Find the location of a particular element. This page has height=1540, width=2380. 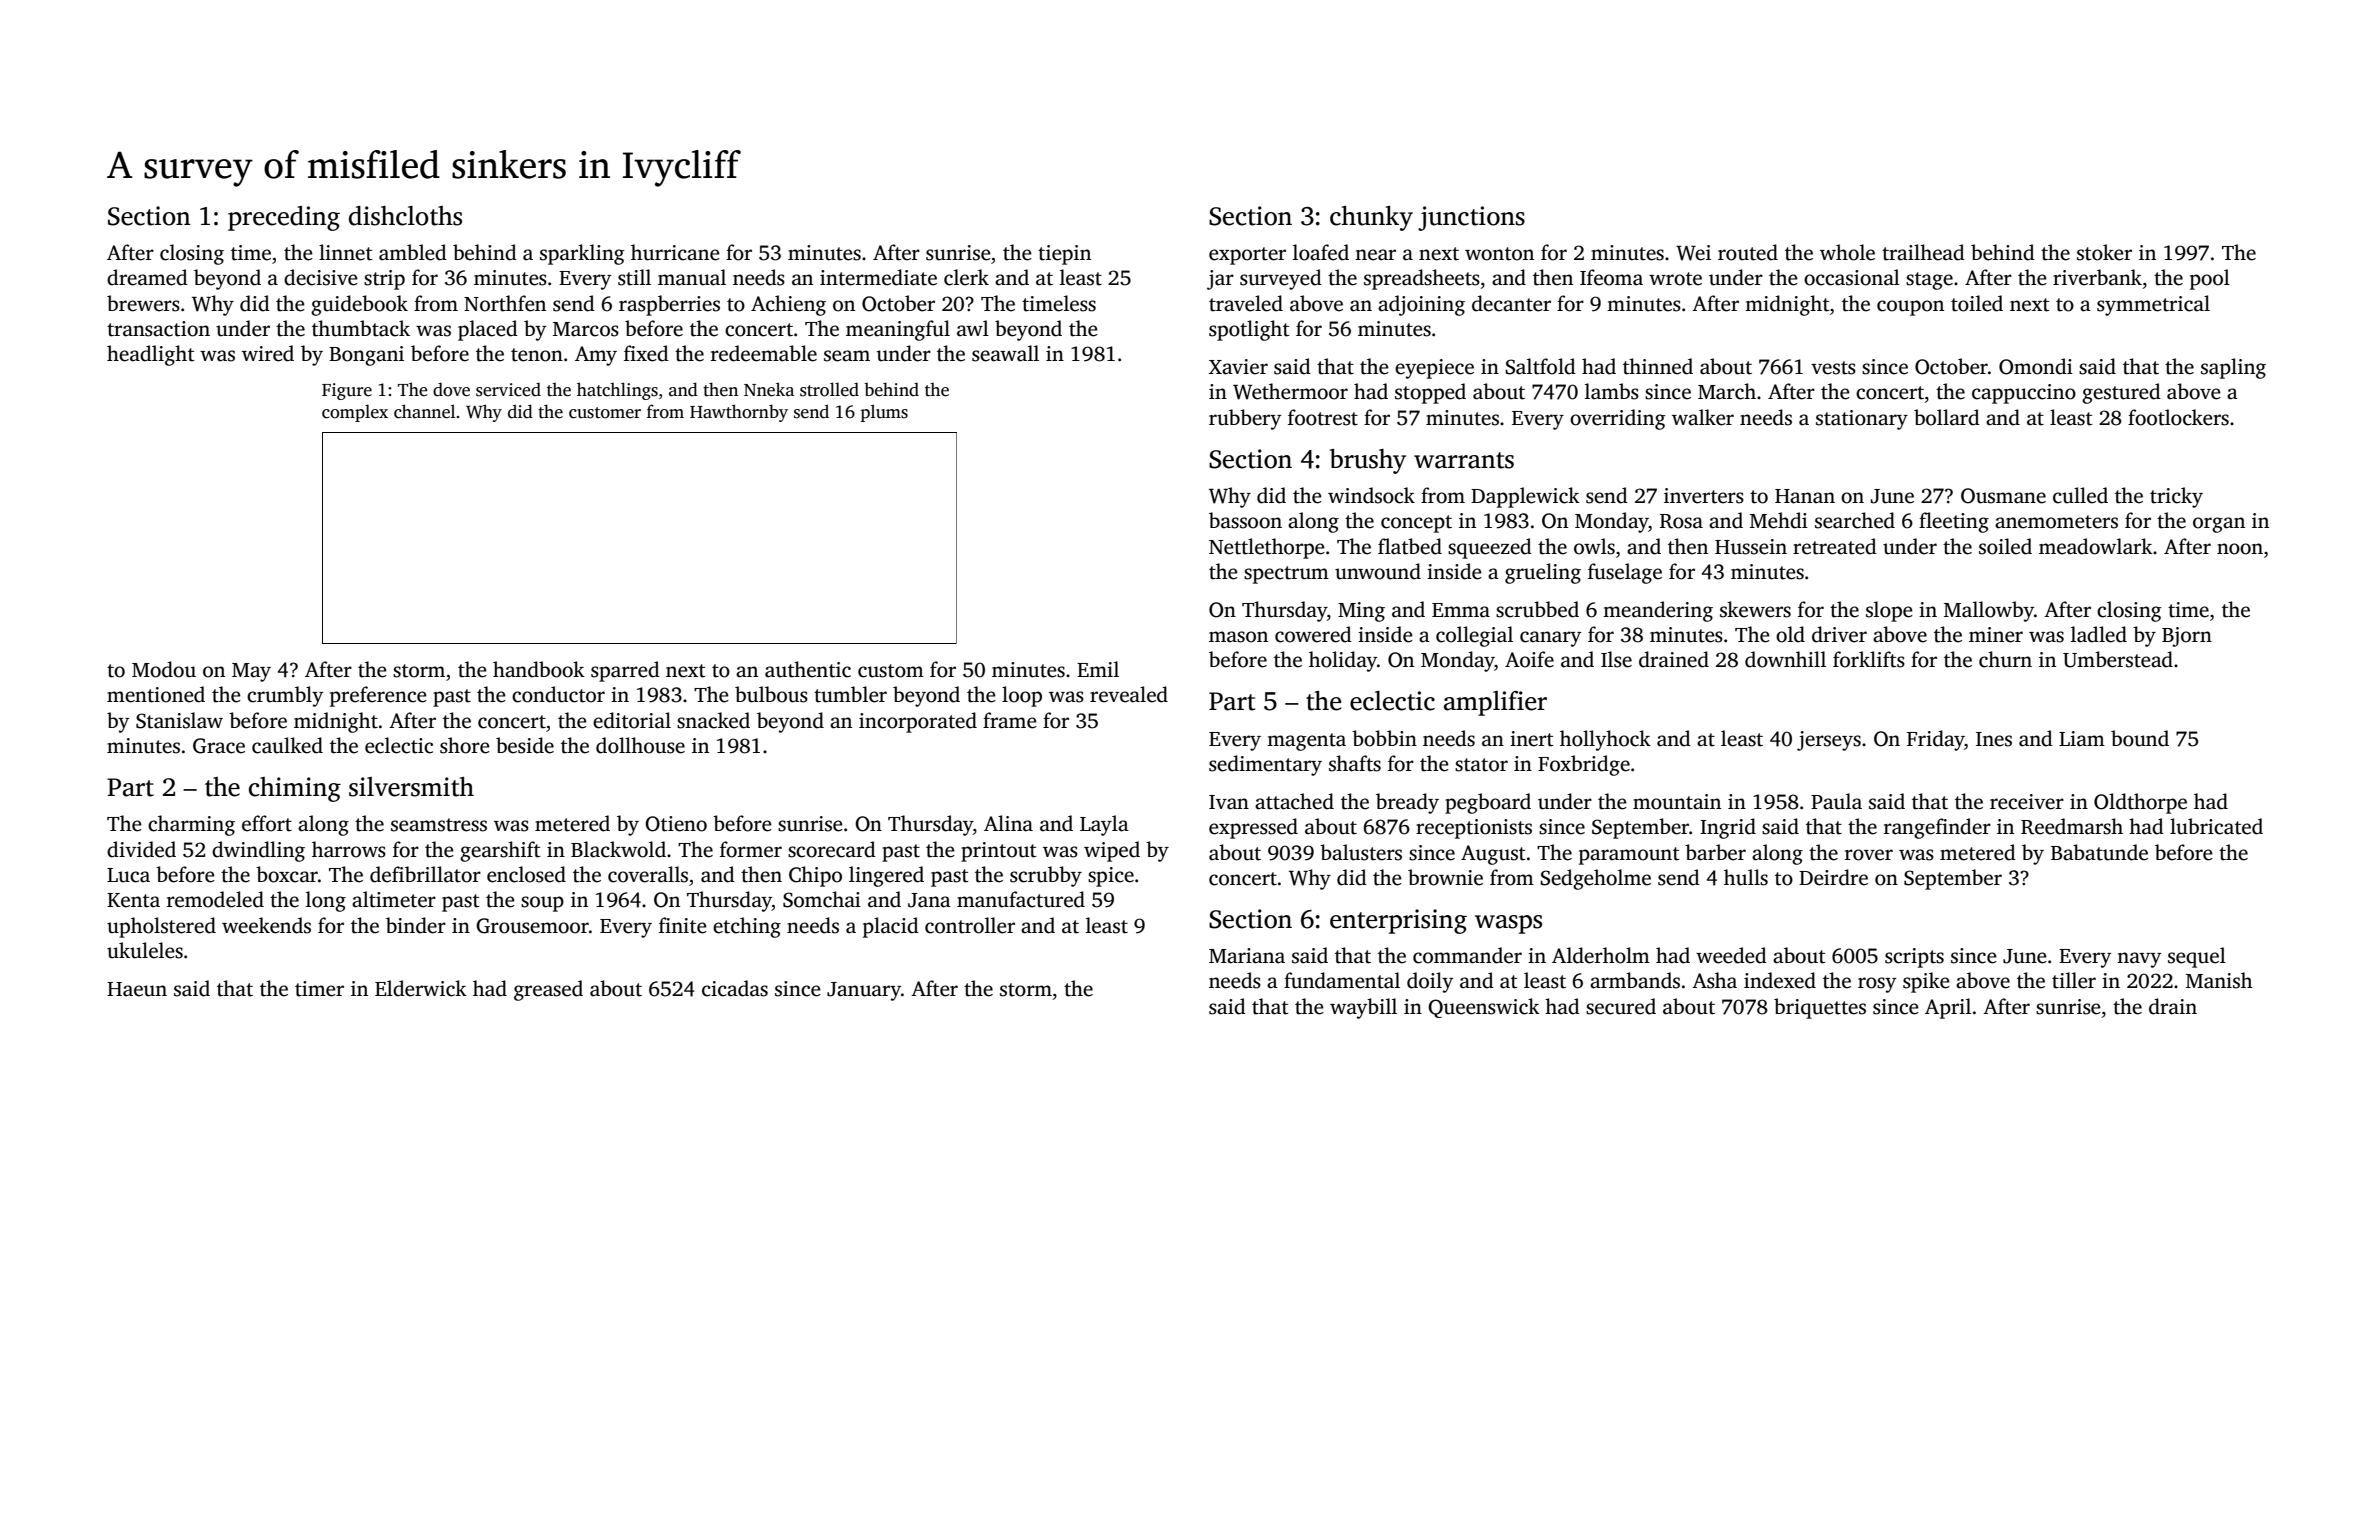

collegial is located at coordinates (1474, 636).
